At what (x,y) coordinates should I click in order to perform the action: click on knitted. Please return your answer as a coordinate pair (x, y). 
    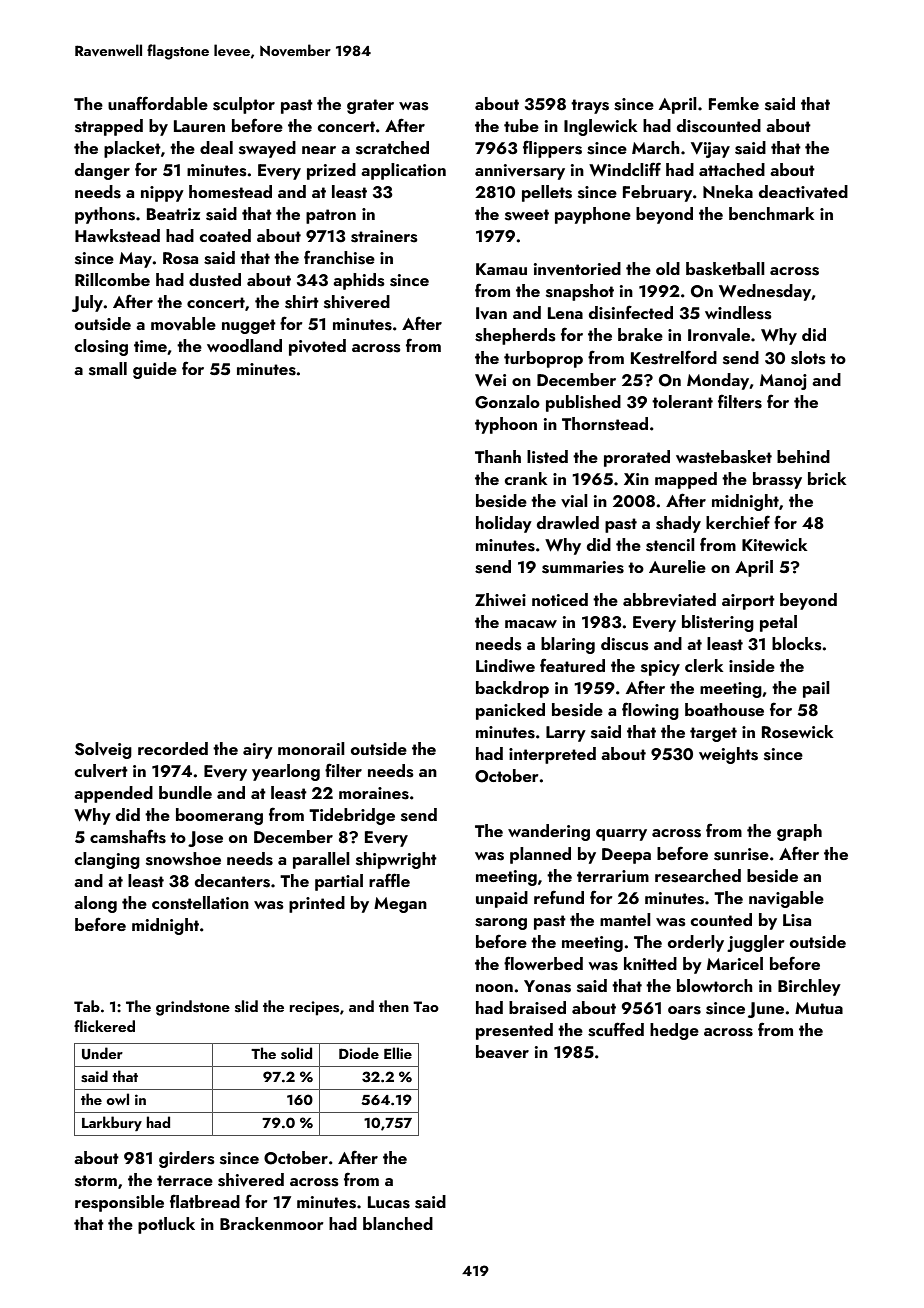
    Looking at the image, I should click on (650, 963).
